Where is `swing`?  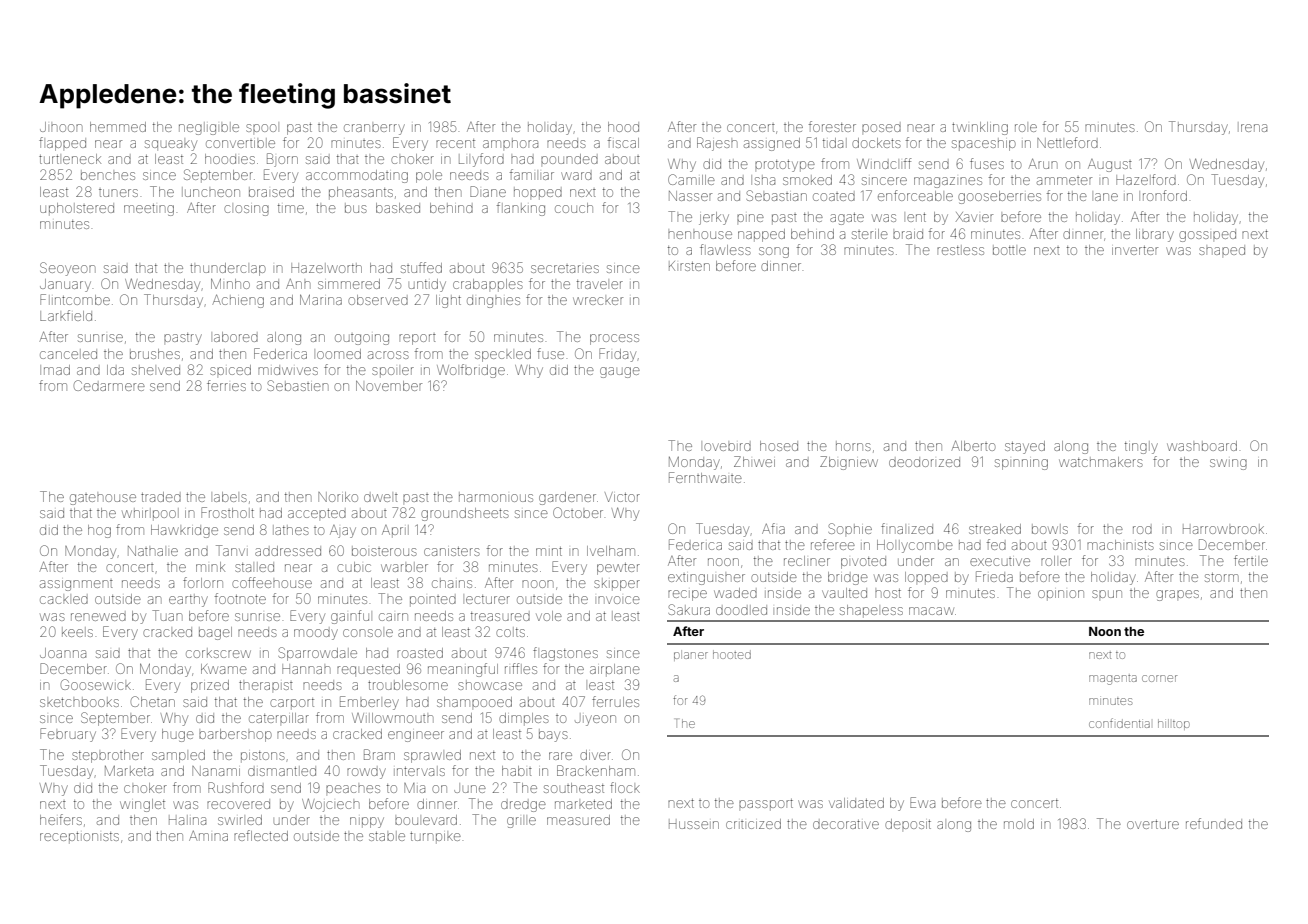
swing is located at coordinates (1228, 464).
